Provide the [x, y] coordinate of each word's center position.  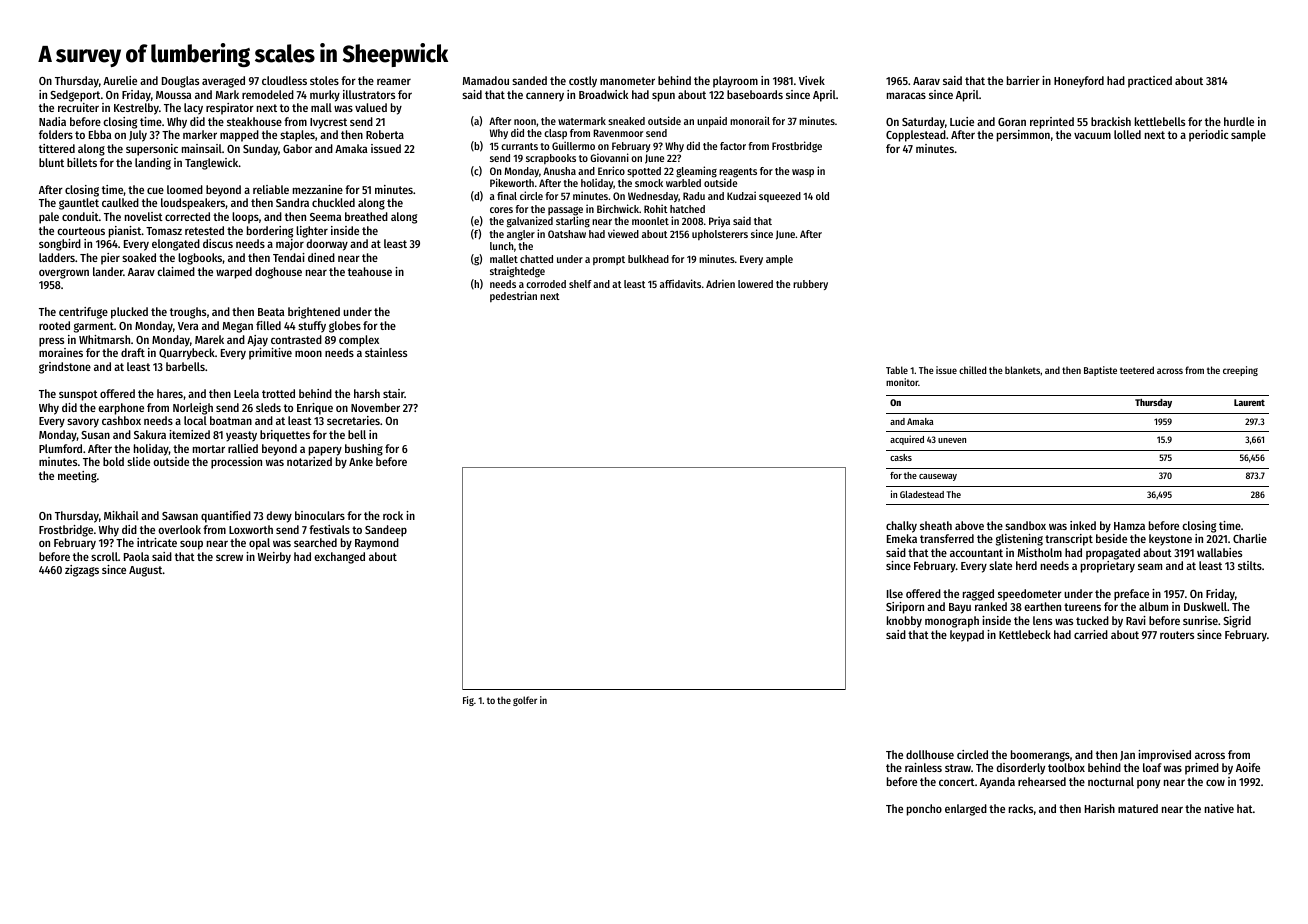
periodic [1208, 136]
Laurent [1249, 402]
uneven [952, 440]
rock [393, 515]
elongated [176, 245]
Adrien [720, 283]
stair [394, 393]
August [146, 571]
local [195, 420]
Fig [468, 701]
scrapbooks [551, 159]
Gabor [297, 148]
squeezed [780, 197]
